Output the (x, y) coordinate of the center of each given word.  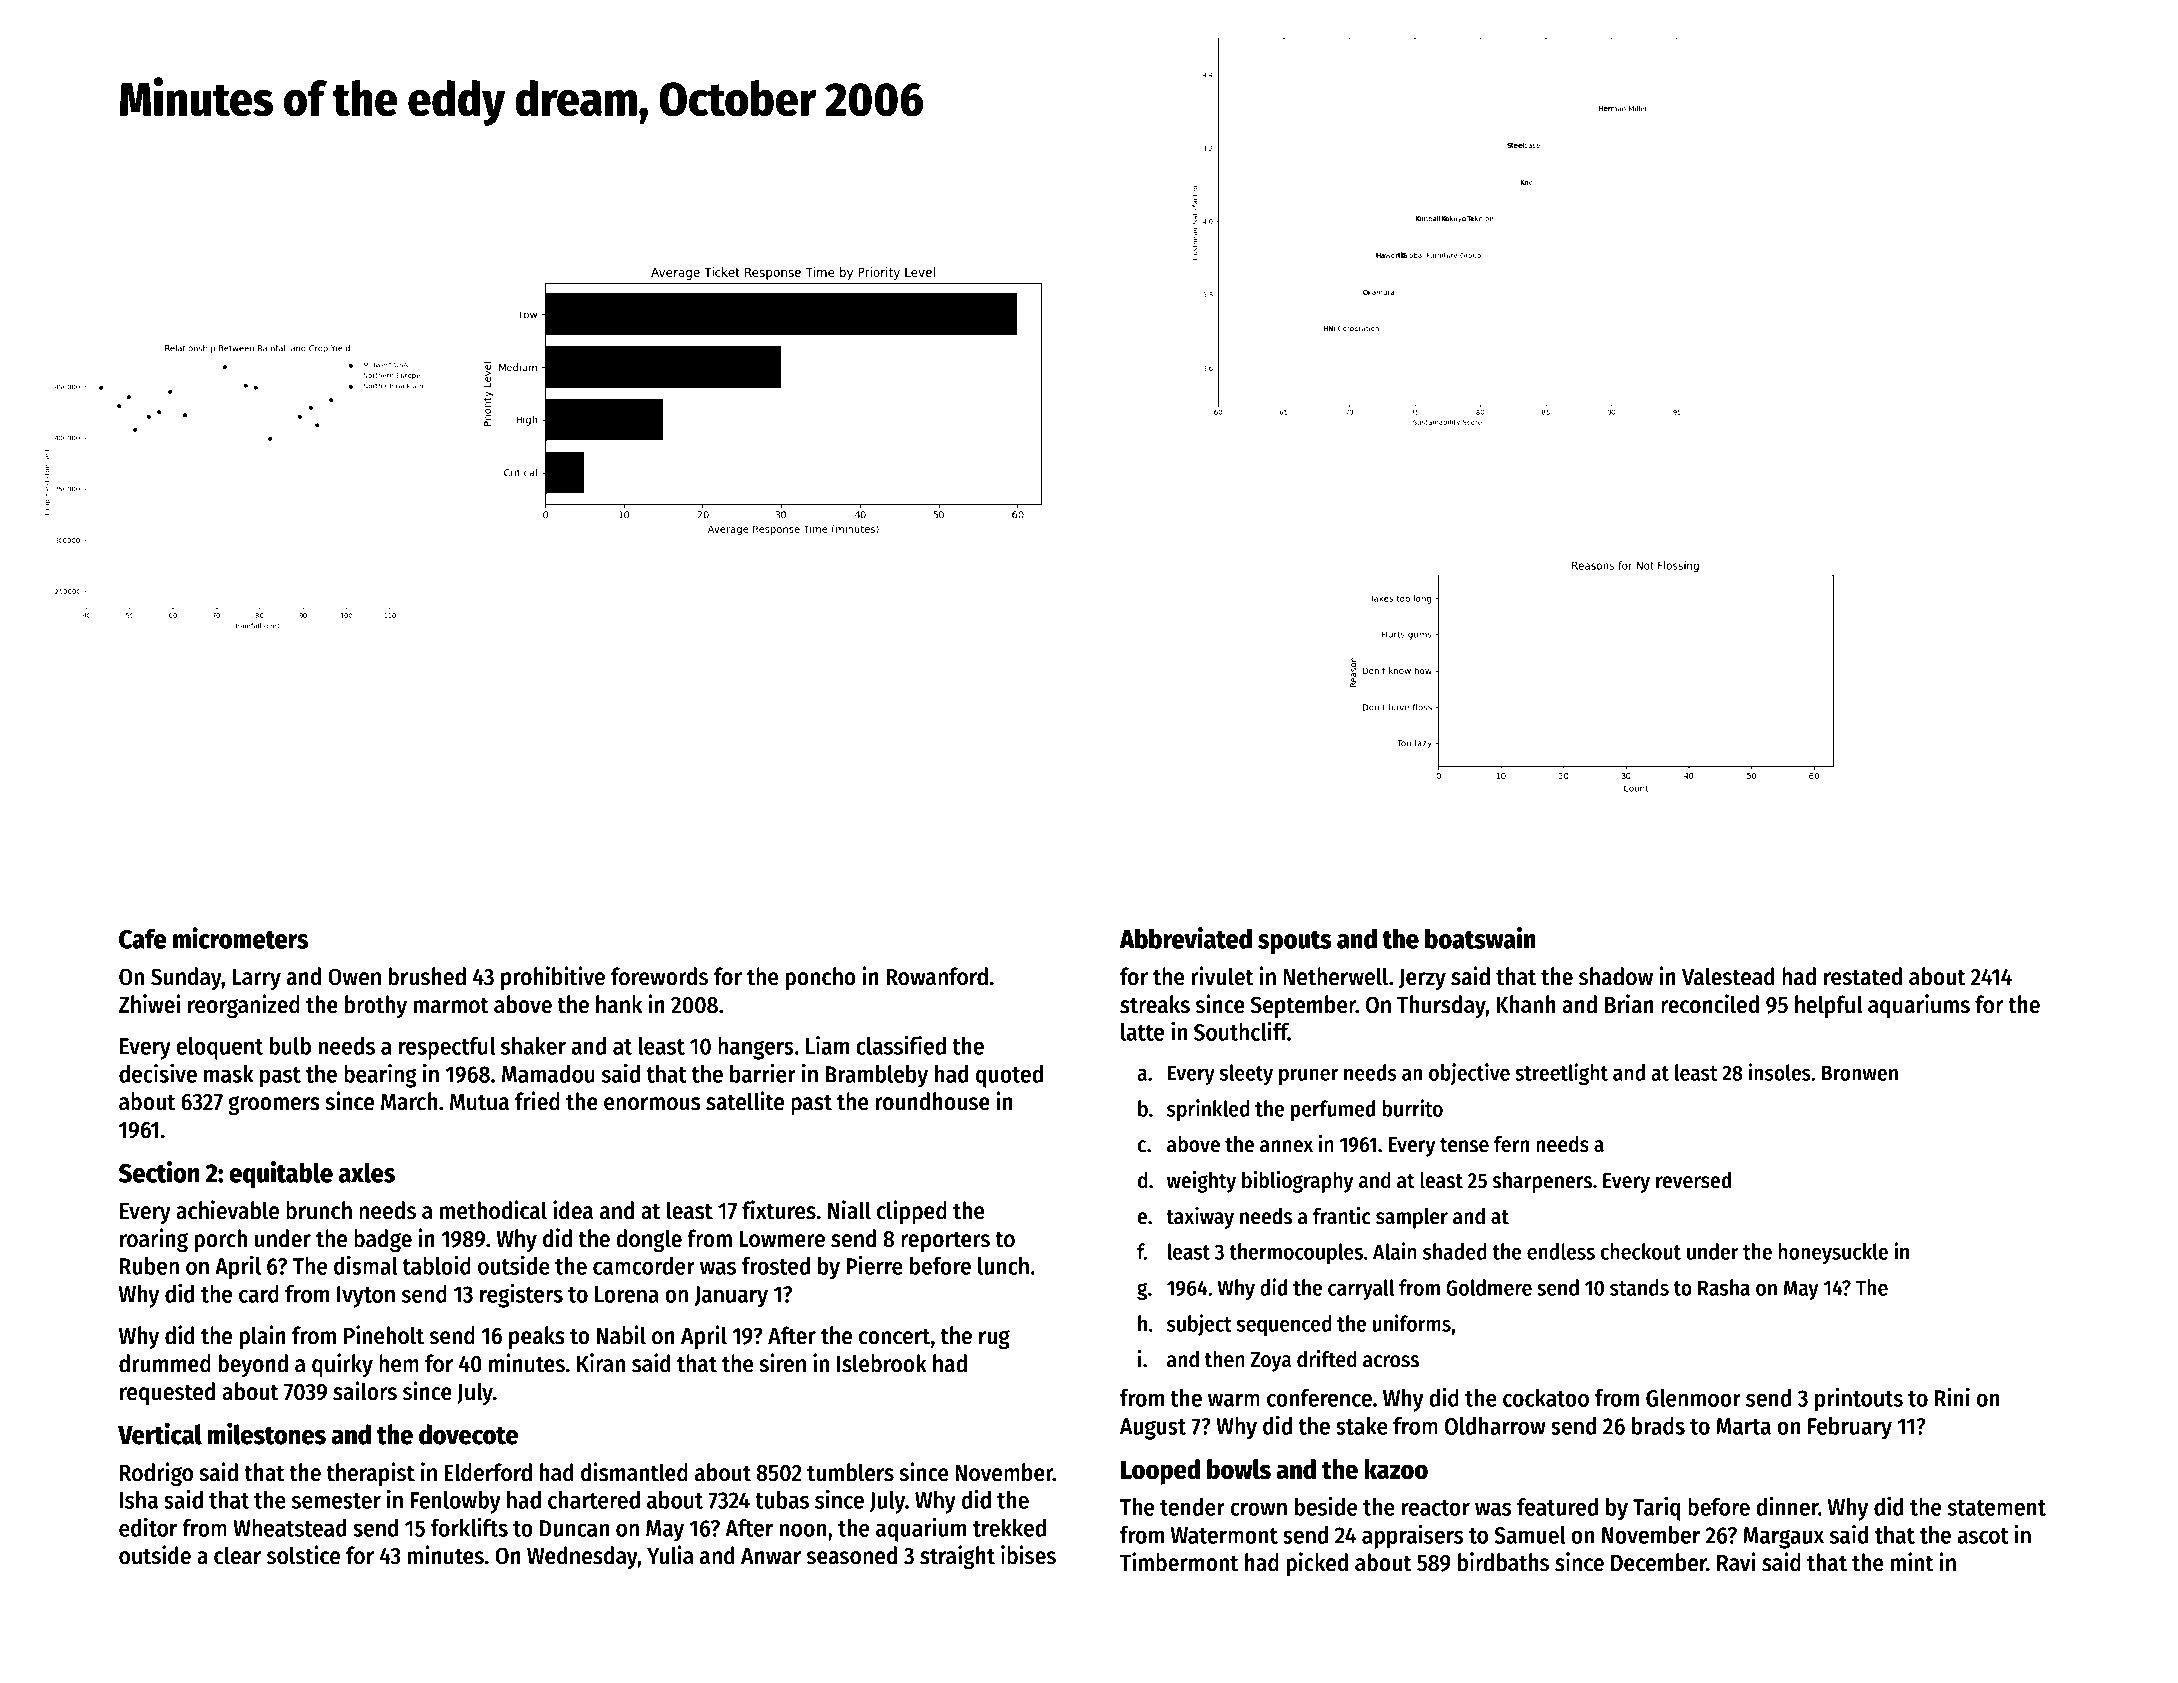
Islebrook (882, 1363)
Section (159, 1172)
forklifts (469, 1527)
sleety (1246, 1074)
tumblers (850, 1472)
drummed (165, 1363)
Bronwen (1860, 1073)
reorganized (244, 1006)
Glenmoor (1693, 1398)
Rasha (1724, 1287)
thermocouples (1296, 1253)
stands (1639, 1287)
